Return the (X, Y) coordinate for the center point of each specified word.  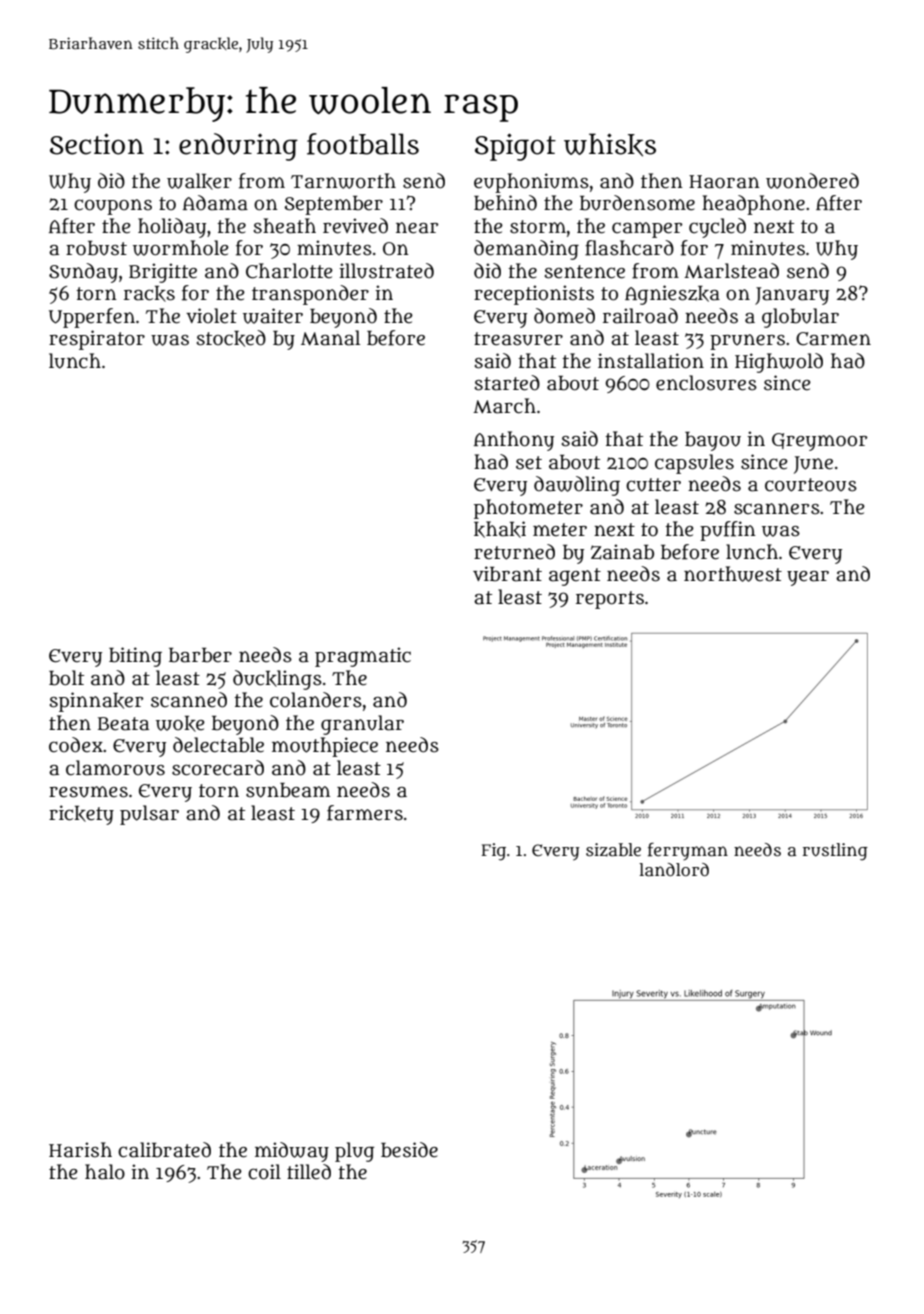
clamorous (115, 768)
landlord (674, 870)
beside (409, 1150)
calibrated (164, 1150)
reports (610, 600)
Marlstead (731, 271)
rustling (835, 852)
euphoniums (531, 183)
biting (135, 657)
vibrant (507, 574)
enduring (238, 147)
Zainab (622, 552)
